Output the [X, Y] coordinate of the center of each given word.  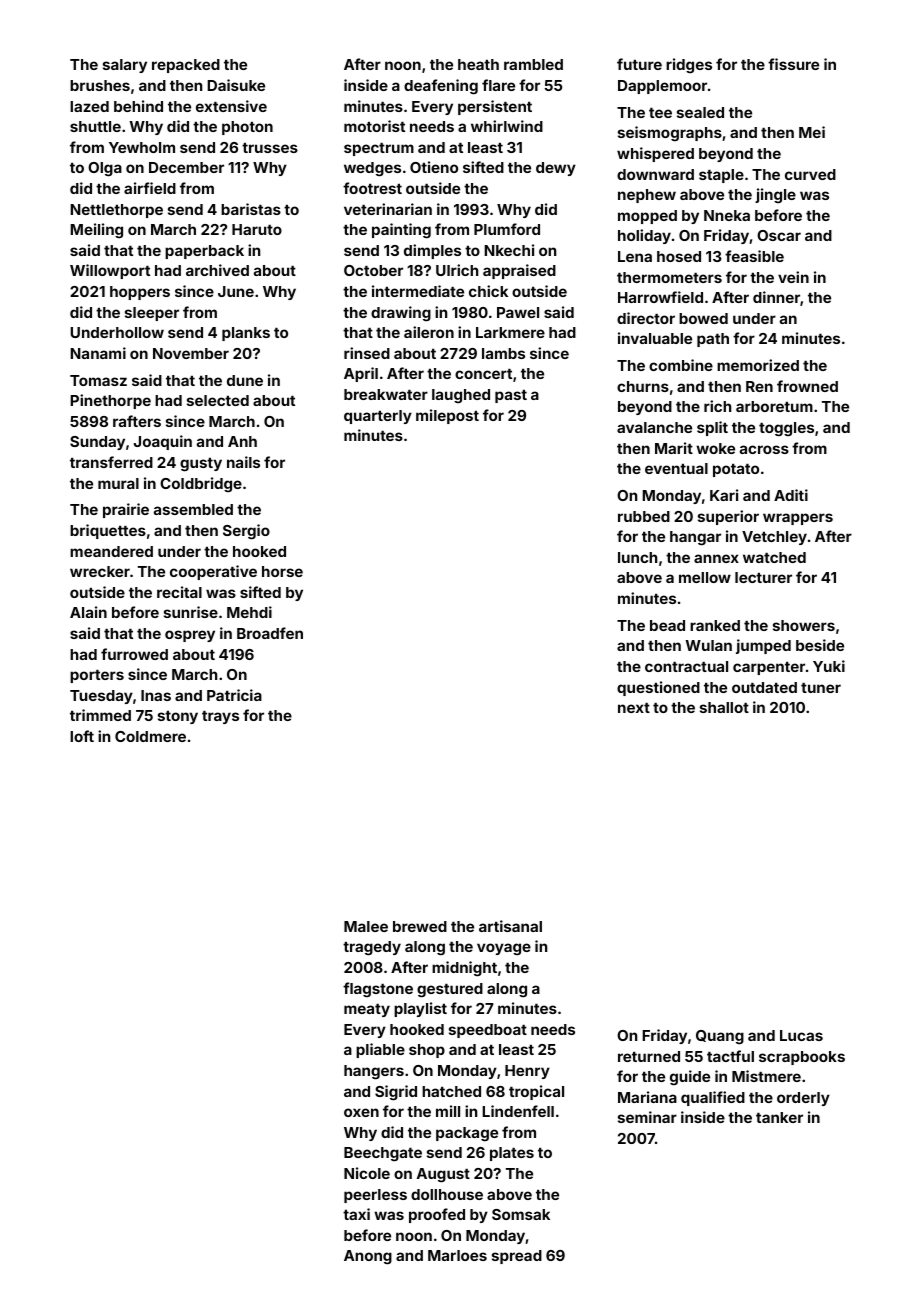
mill [448, 1111]
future [639, 64]
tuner [821, 688]
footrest [372, 188]
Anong [368, 1257]
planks [246, 334]
